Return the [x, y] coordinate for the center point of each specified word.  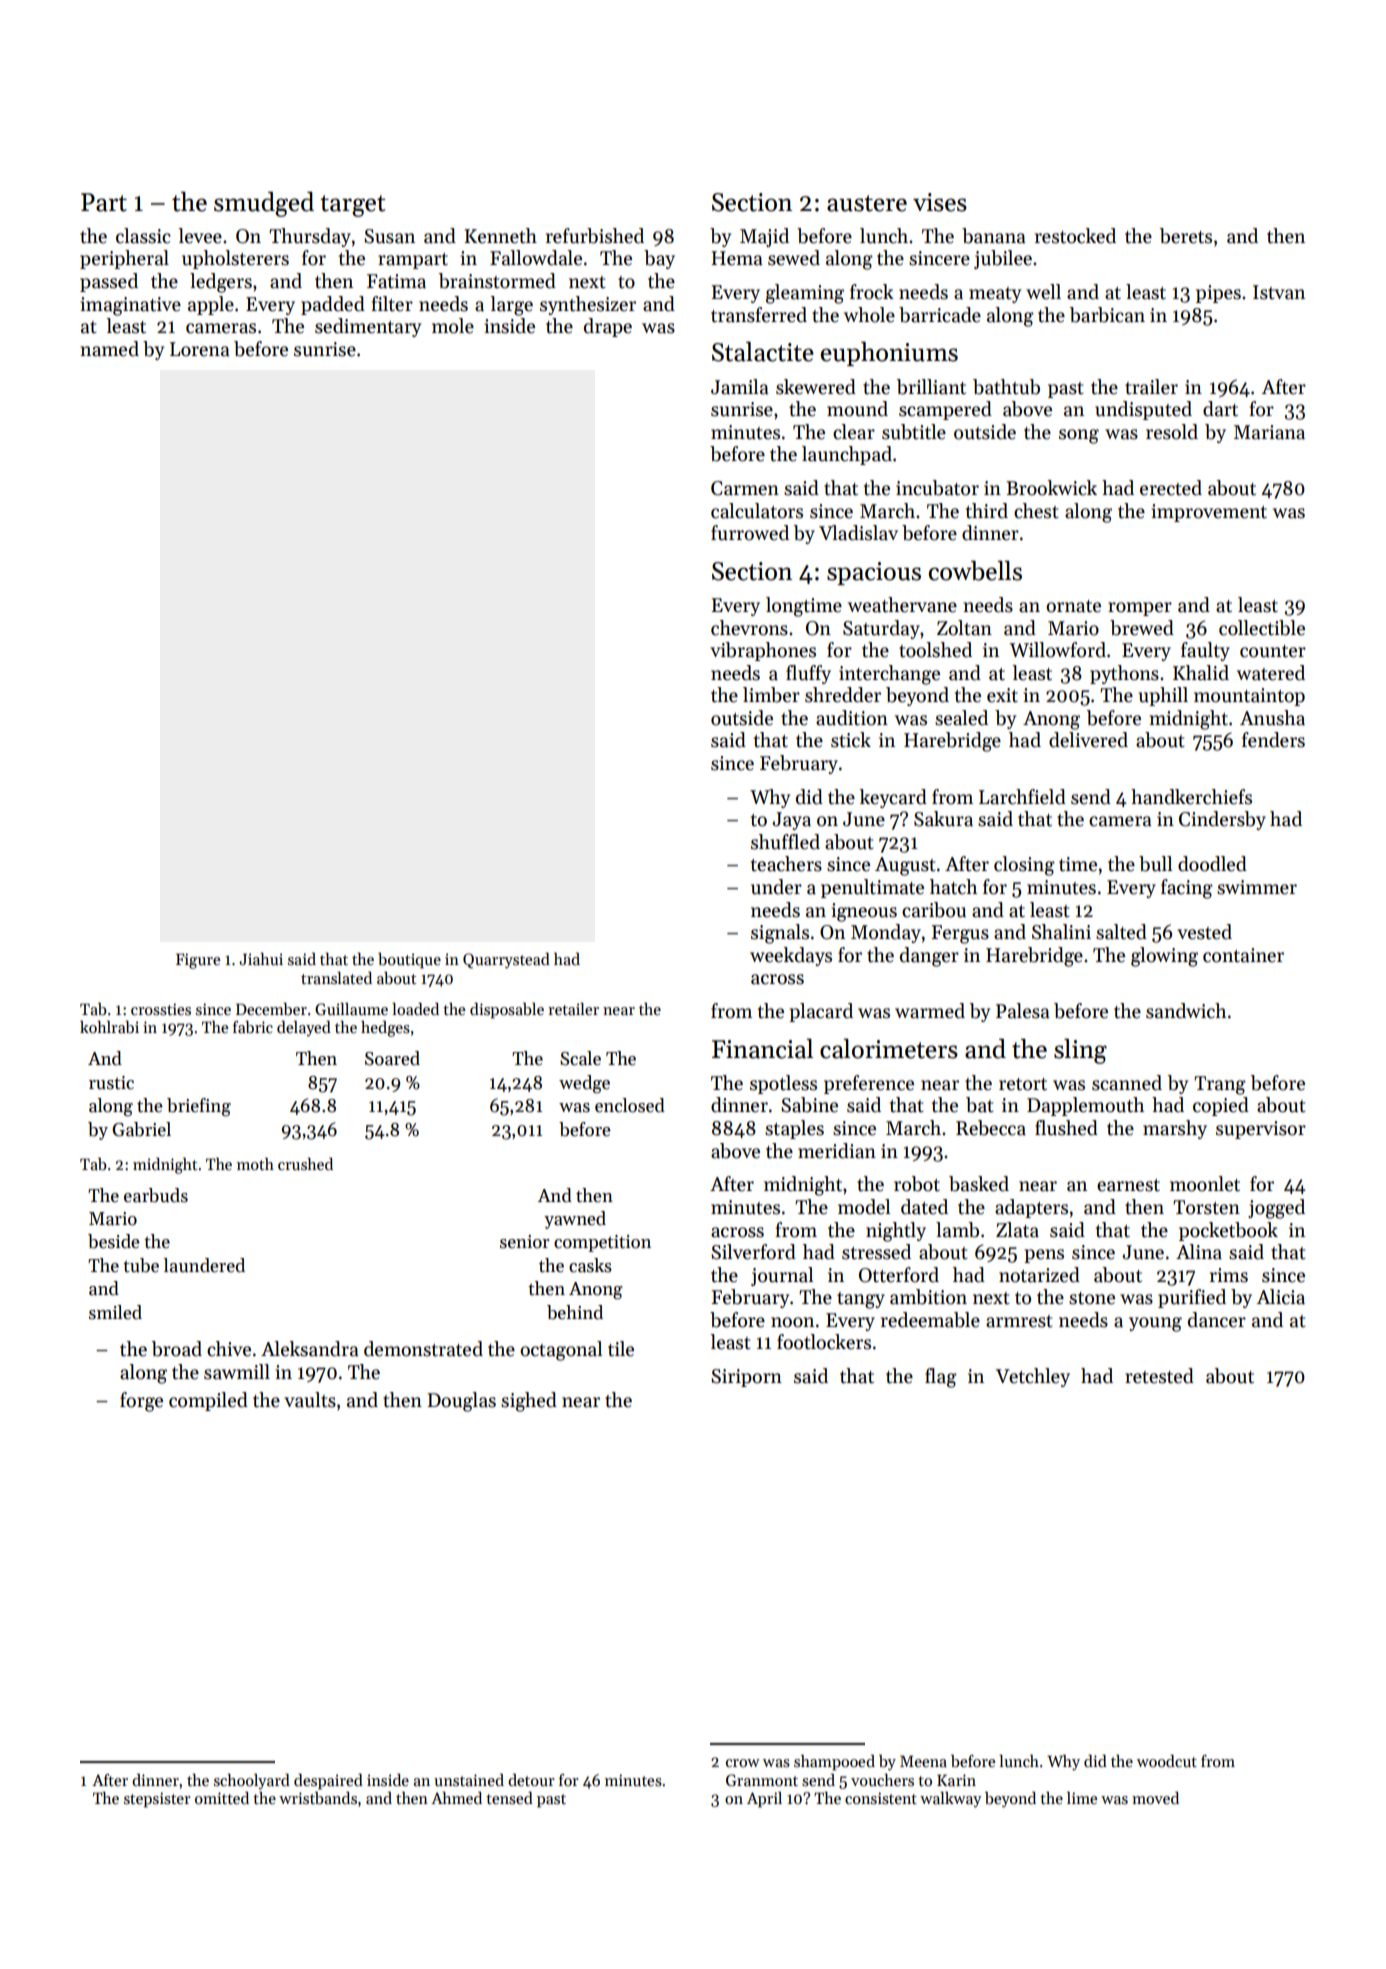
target [353, 206]
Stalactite [763, 352]
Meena [923, 1761]
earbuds [156, 1195]
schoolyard [252, 1782]
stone [1092, 1298]
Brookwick [1051, 488]
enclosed [630, 1105]
